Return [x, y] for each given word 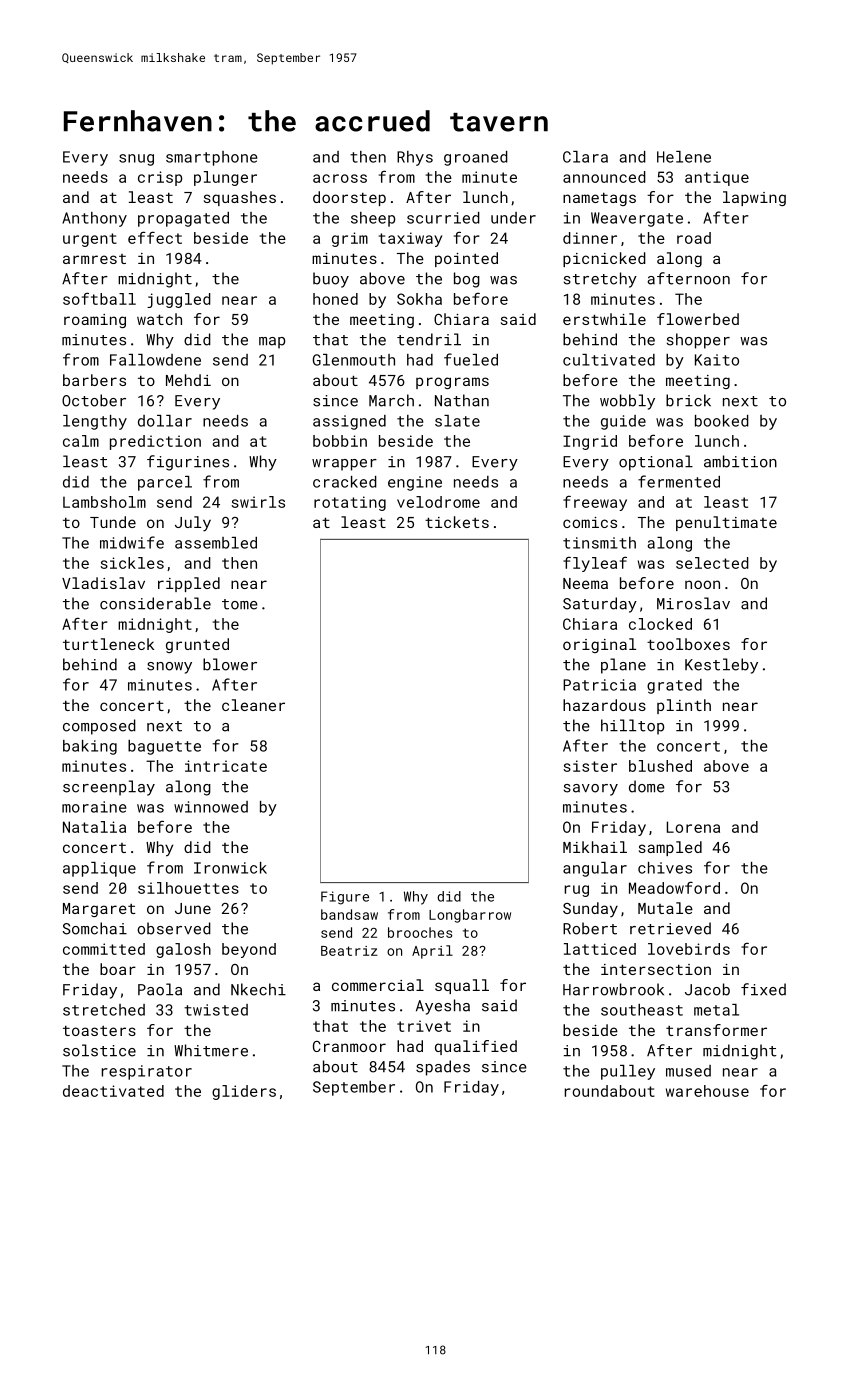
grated [674, 686]
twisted [216, 1010]
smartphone [212, 158]
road [694, 238]
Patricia [599, 685]
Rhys [415, 158]
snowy [169, 668]
